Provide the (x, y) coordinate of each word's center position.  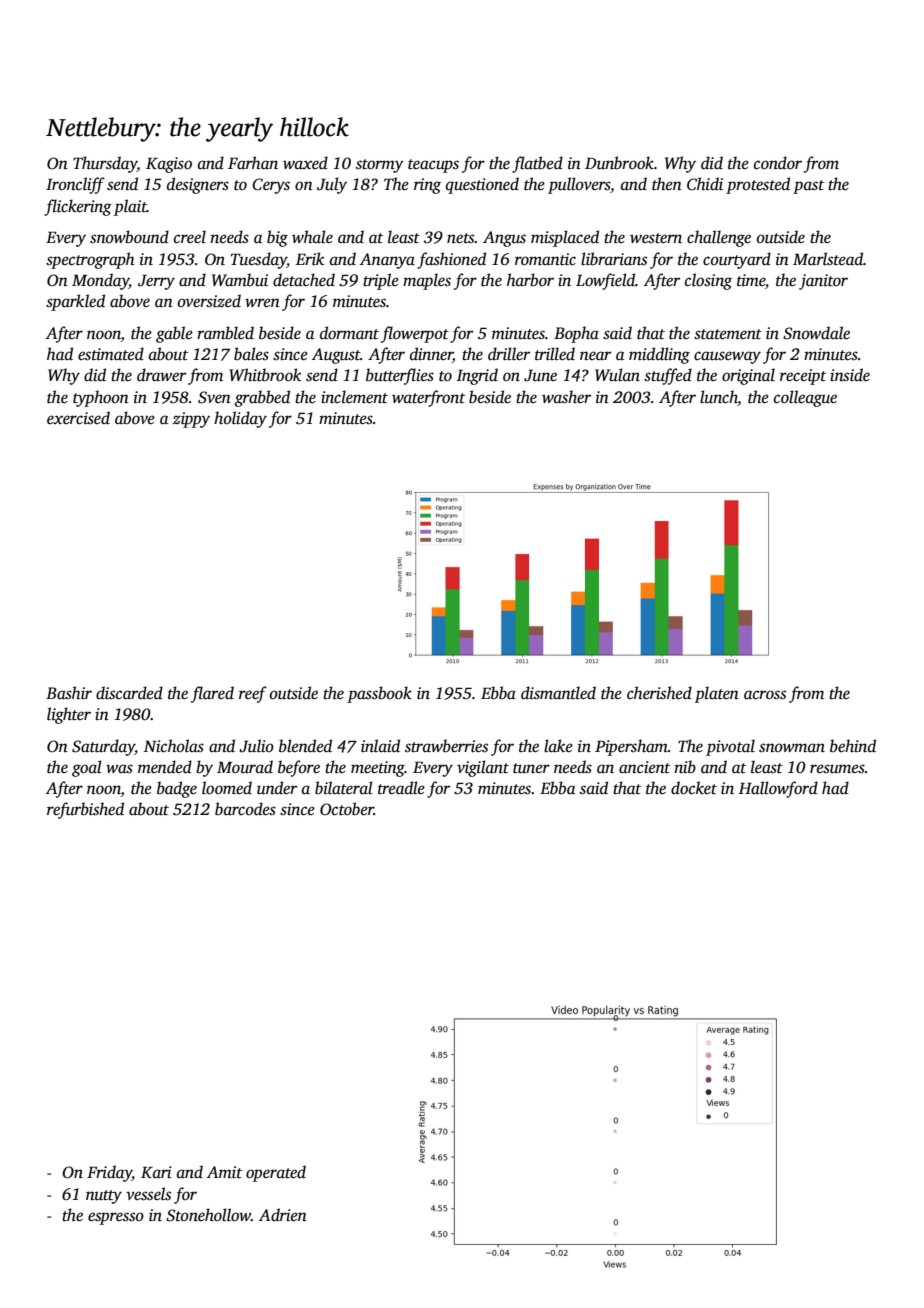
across (765, 695)
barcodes (245, 809)
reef (253, 694)
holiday (240, 419)
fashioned (451, 260)
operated (276, 1173)
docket (694, 788)
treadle (401, 788)
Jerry (156, 282)
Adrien (283, 1215)
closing (708, 281)
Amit (224, 1172)
